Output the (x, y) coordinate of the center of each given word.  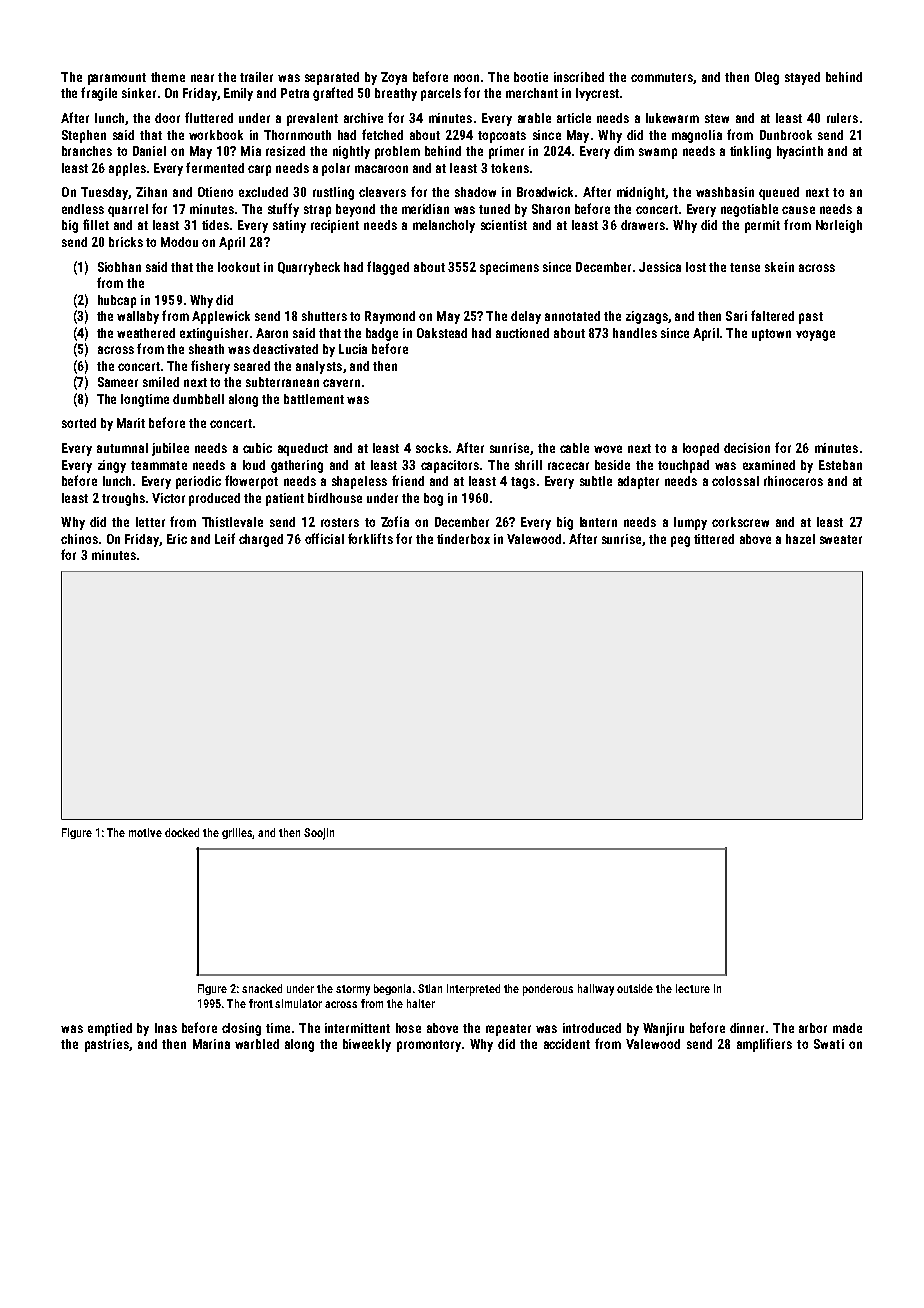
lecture (693, 988)
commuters (662, 77)
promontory (429, 1046)
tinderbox (463, 539)
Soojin (319, 834)
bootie (531, 77)
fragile (99, 94)
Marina (211, 1044)
